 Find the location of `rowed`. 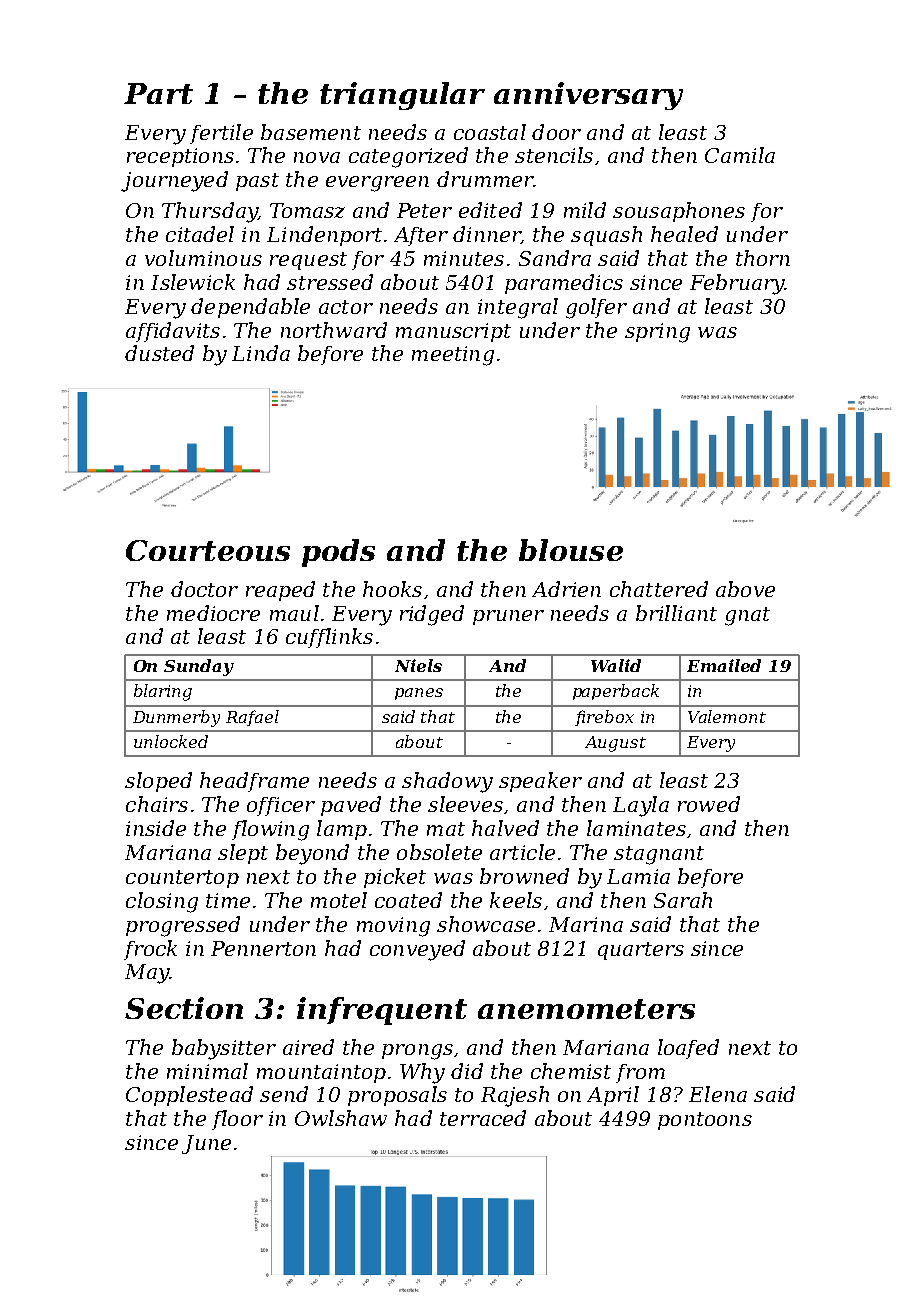

rowed is located at coordinates (709, 804).
